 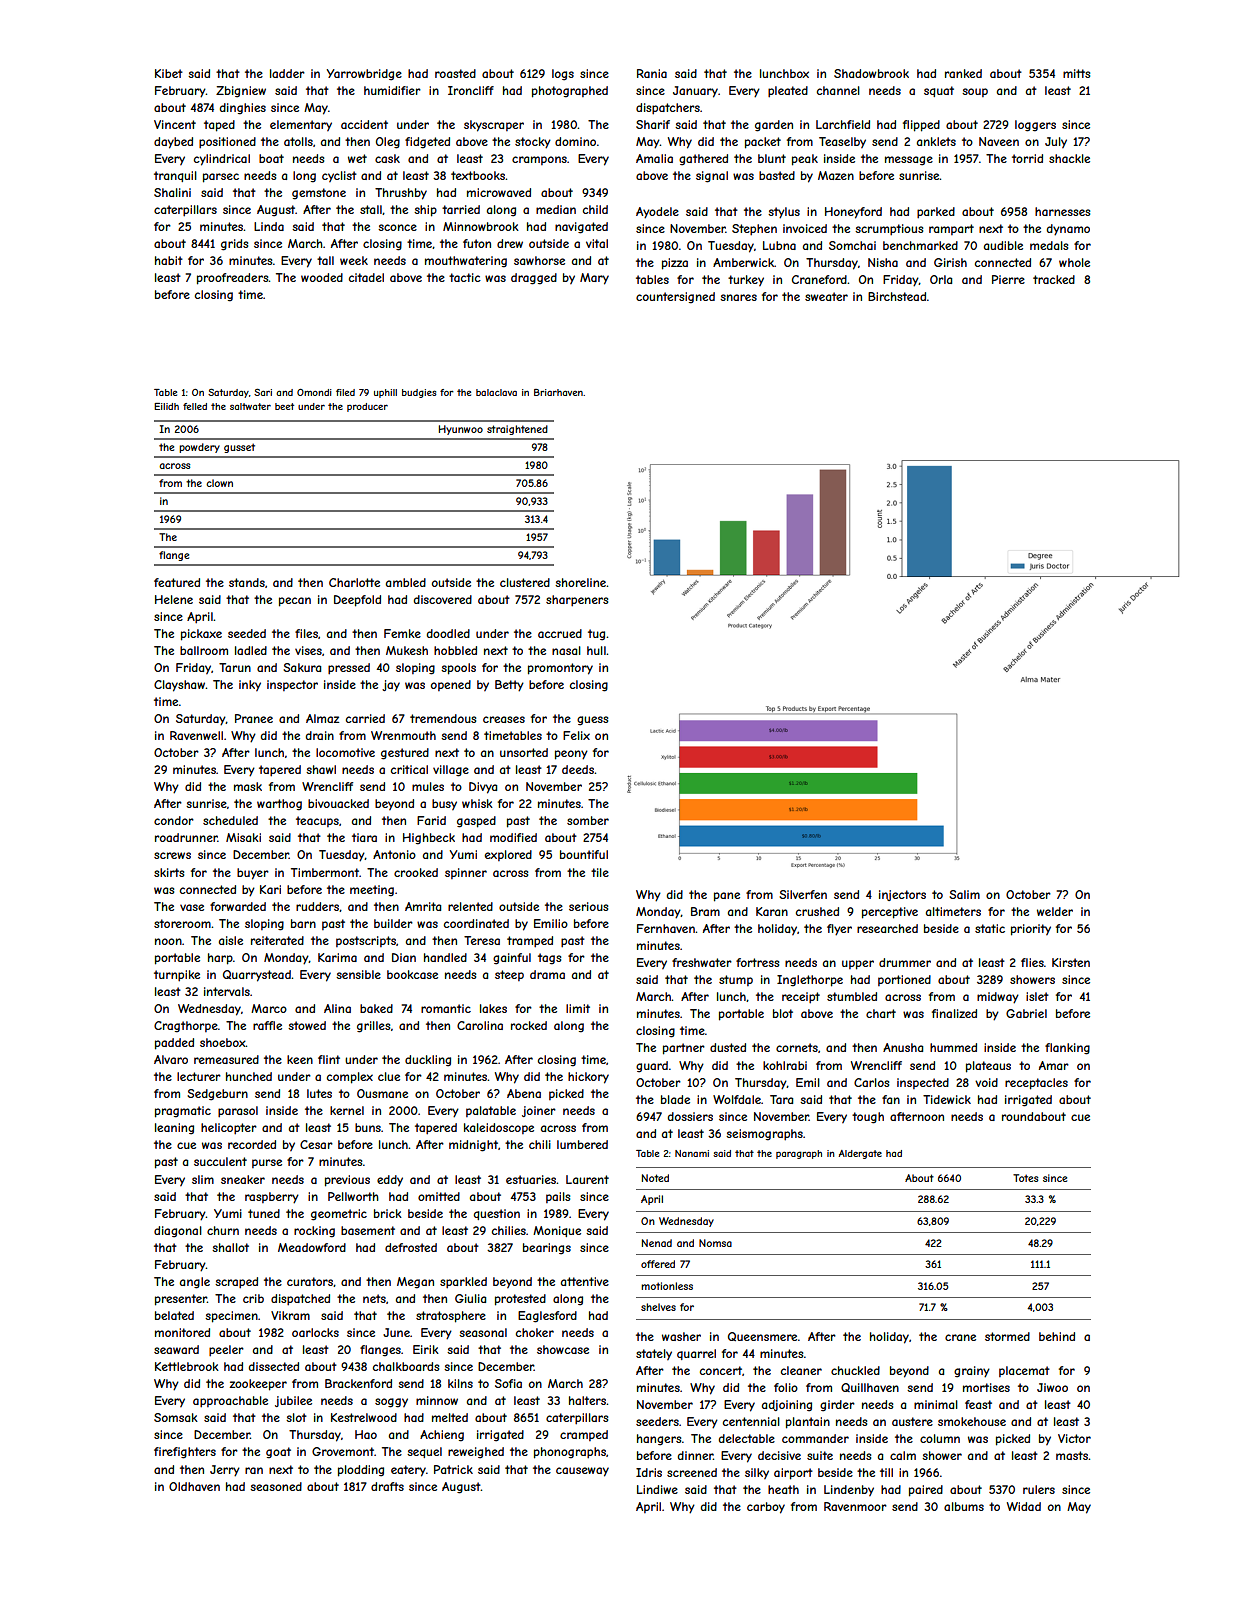 I want to click on Orla, so click(x=941, y=279).
